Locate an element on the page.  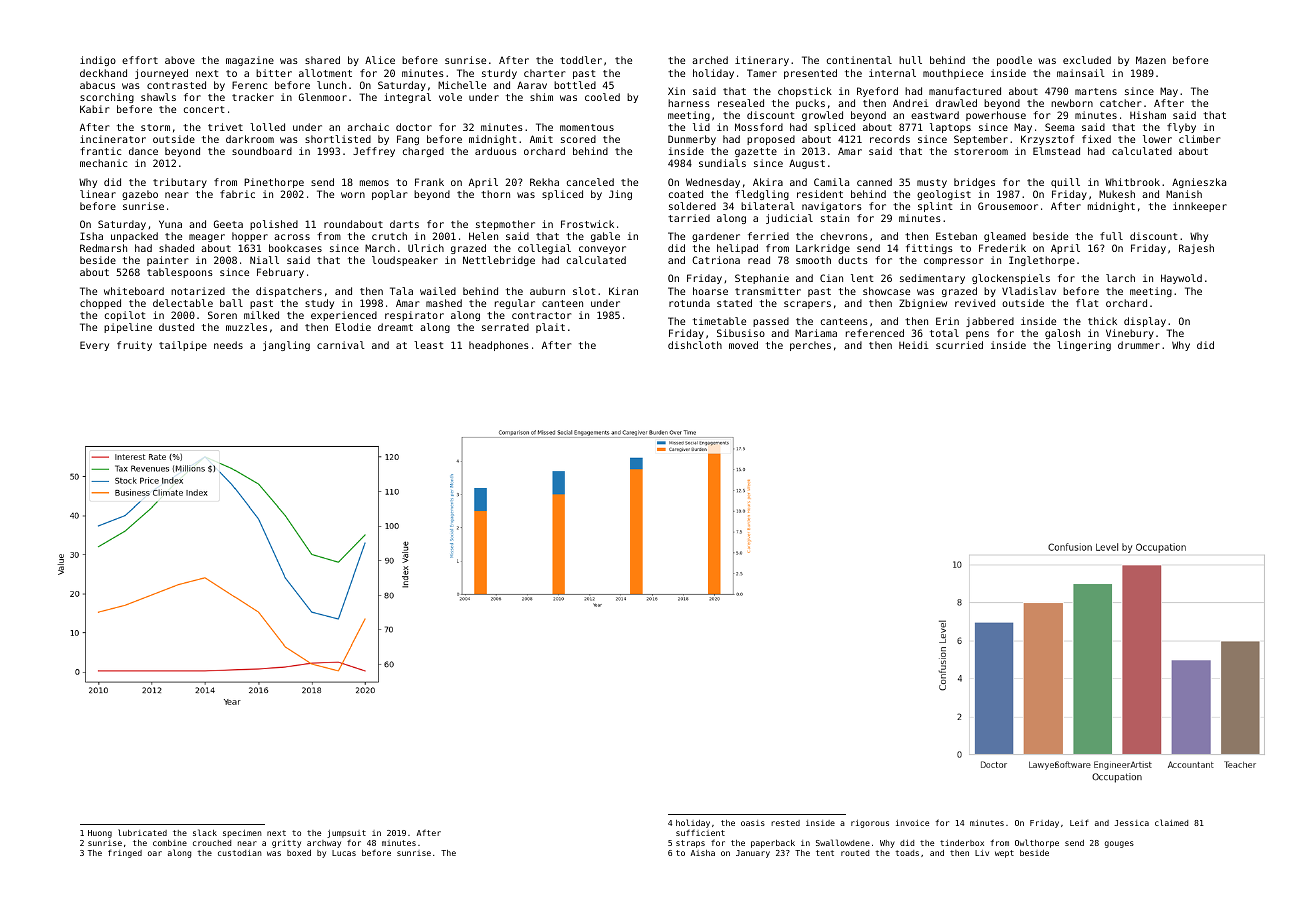
display is located at coordinates (1145, 322).
